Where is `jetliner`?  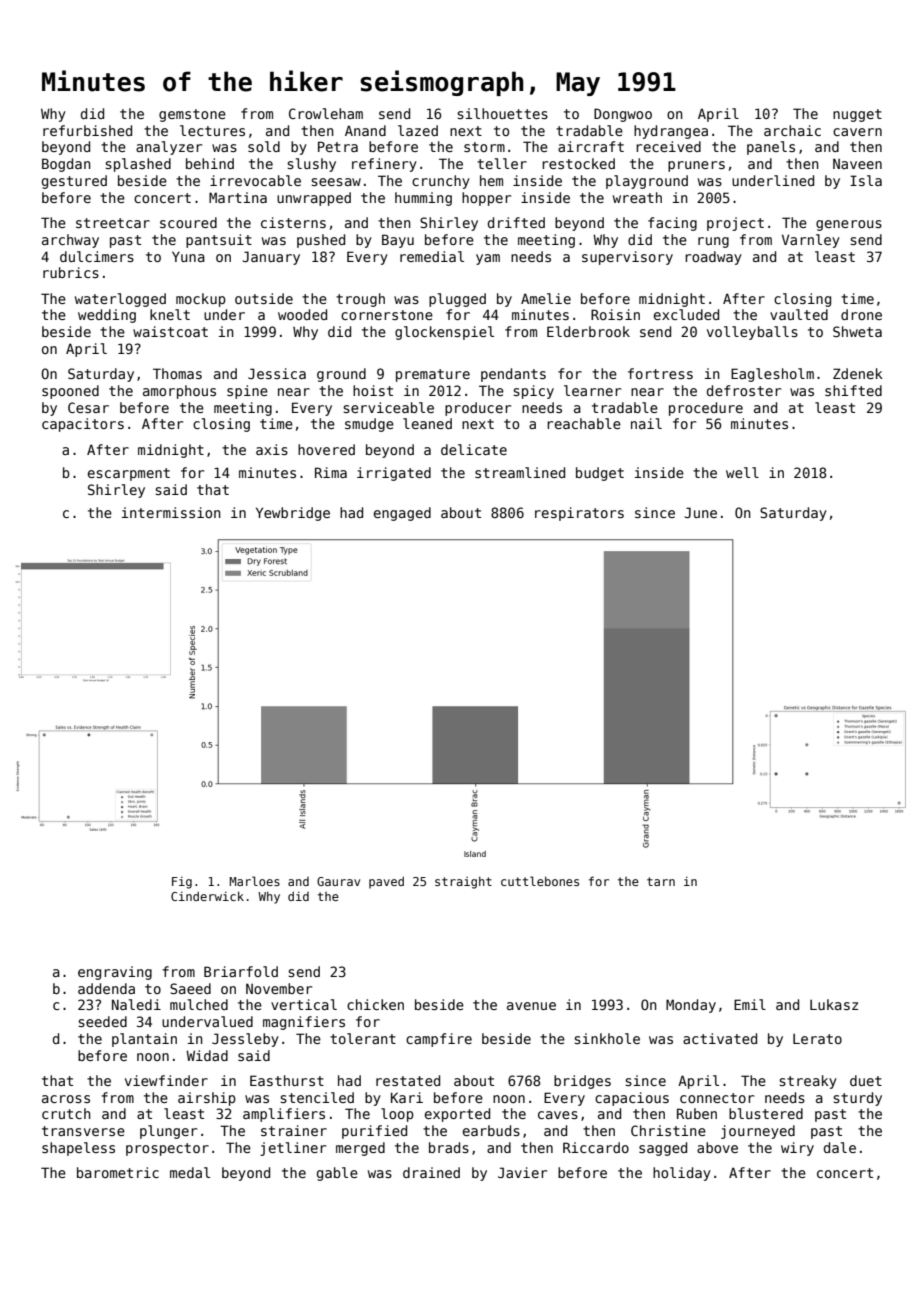
jetliner is located at coordinates (293, 1149).
